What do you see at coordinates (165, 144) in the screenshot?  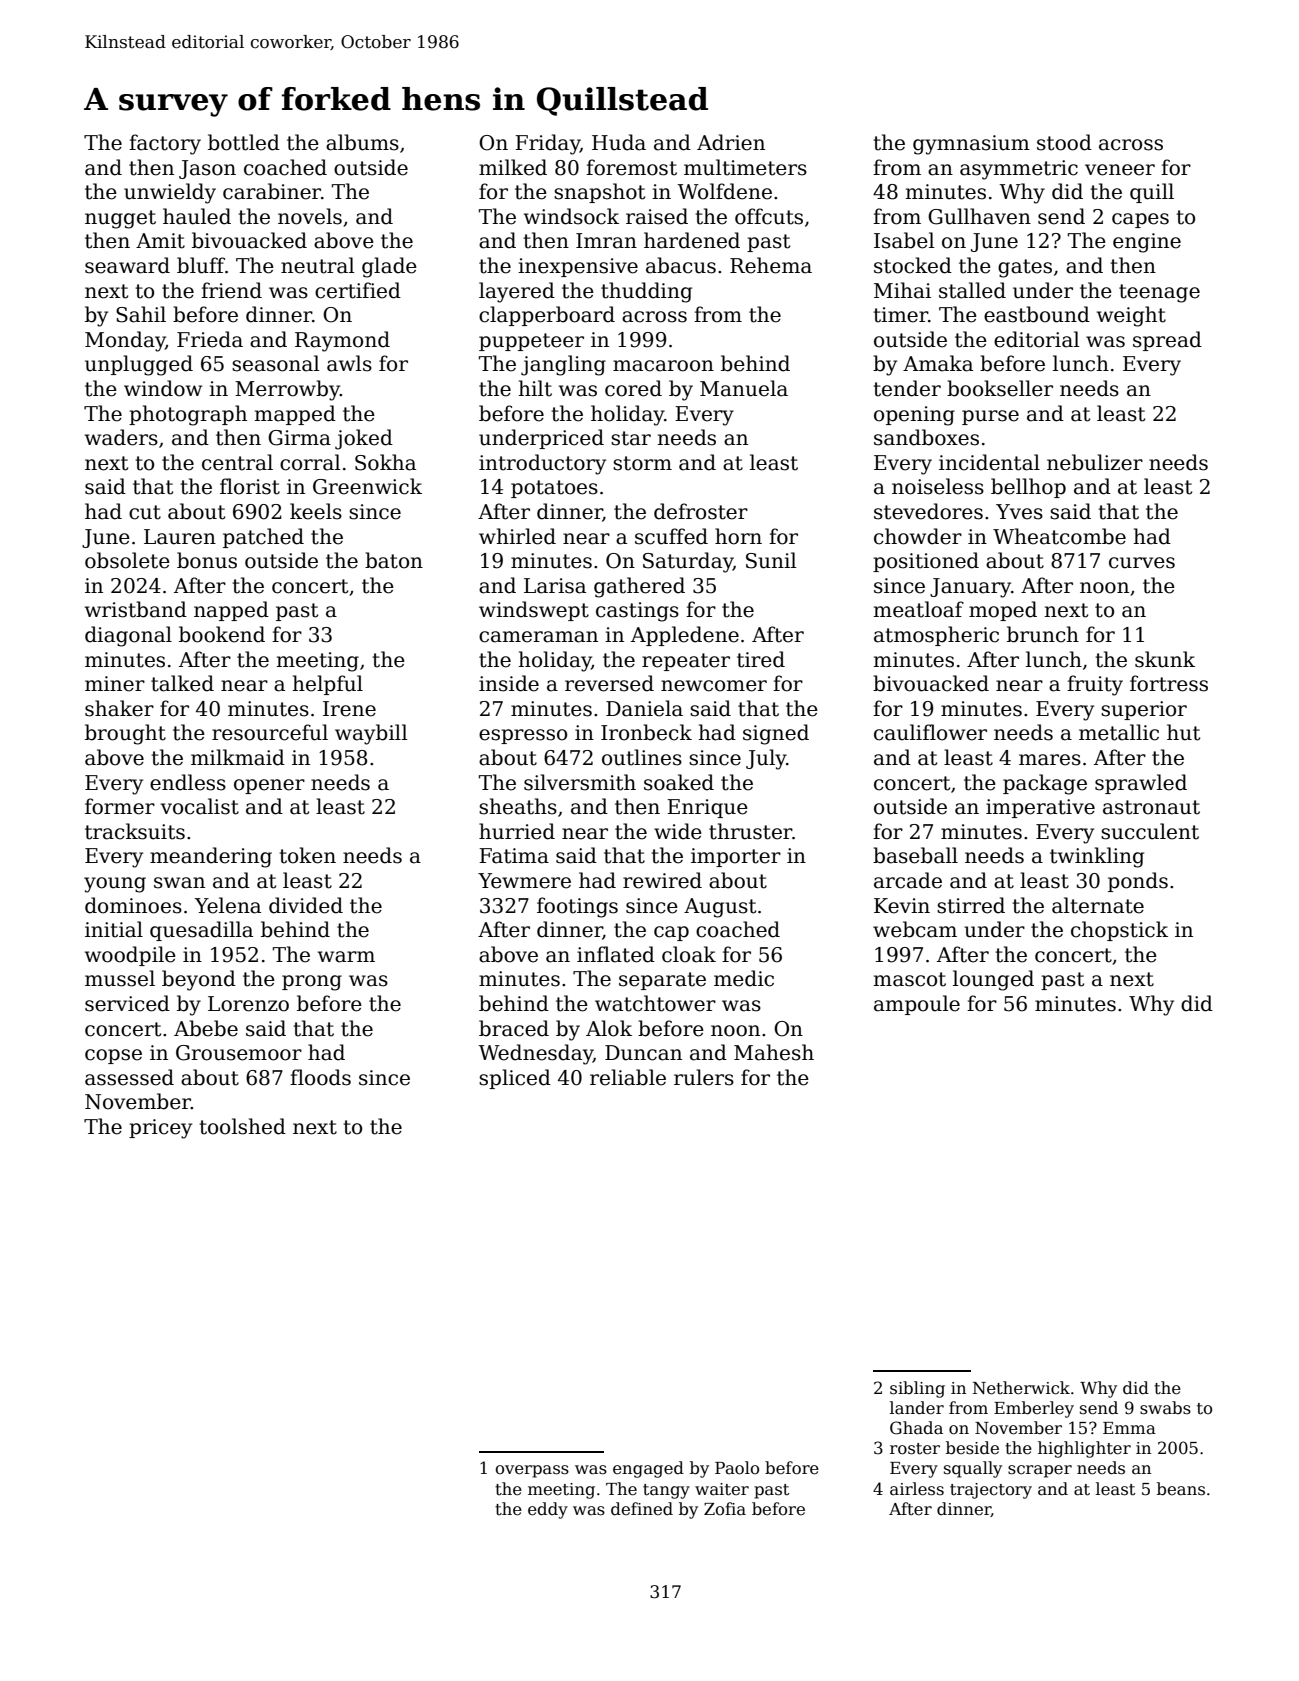 I see `factory` at bounding box center [165, 144].
